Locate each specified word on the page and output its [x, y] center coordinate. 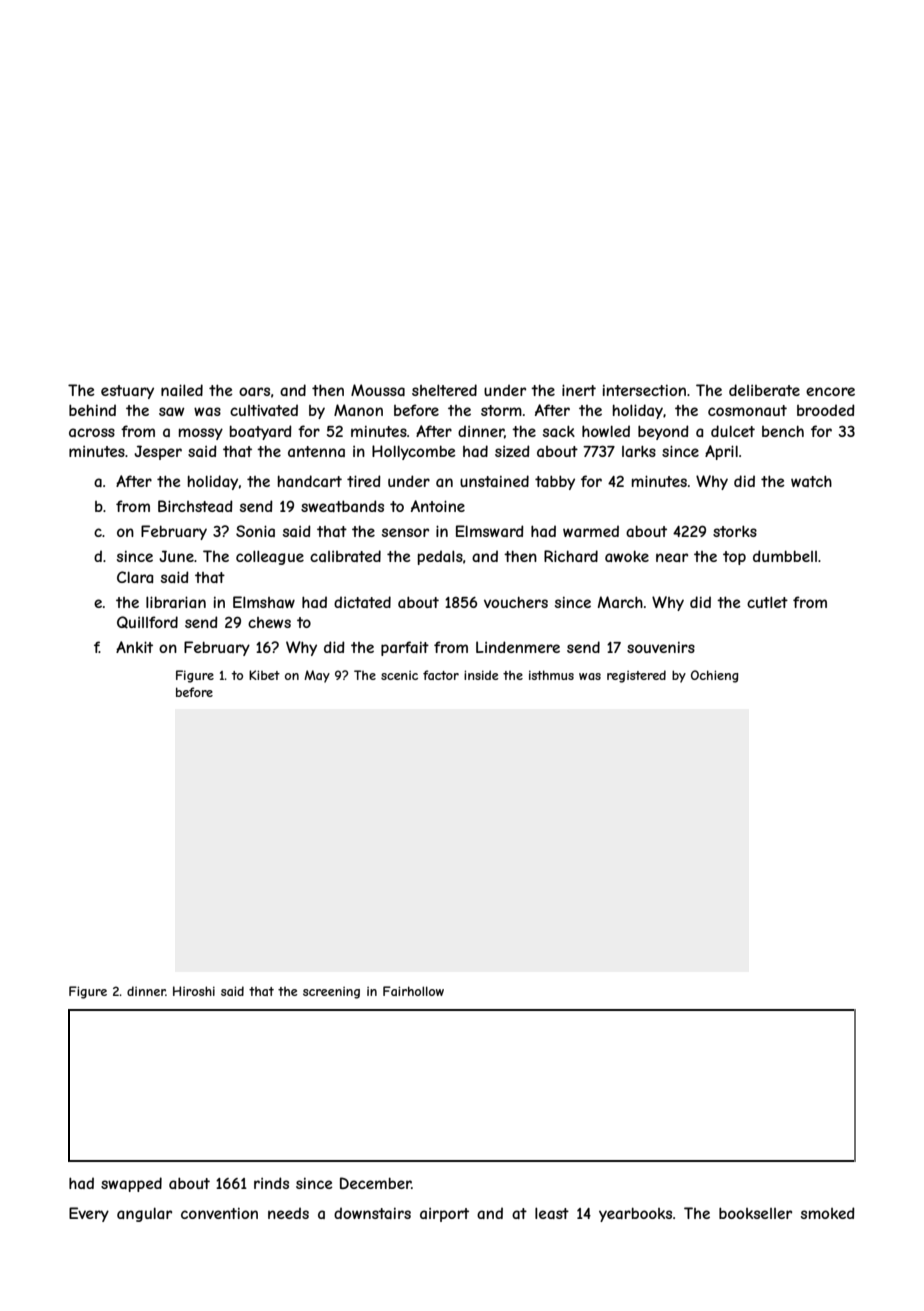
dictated [362, 602]
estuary [127, 392]
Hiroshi [194, 991]
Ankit [134, 647]
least [552, 1213]
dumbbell [785, 556]
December [375, 1183]
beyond [663, 432]
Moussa [378, 390]
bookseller [755, 1213]
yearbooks [635, 1214]
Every [89, 1214]
